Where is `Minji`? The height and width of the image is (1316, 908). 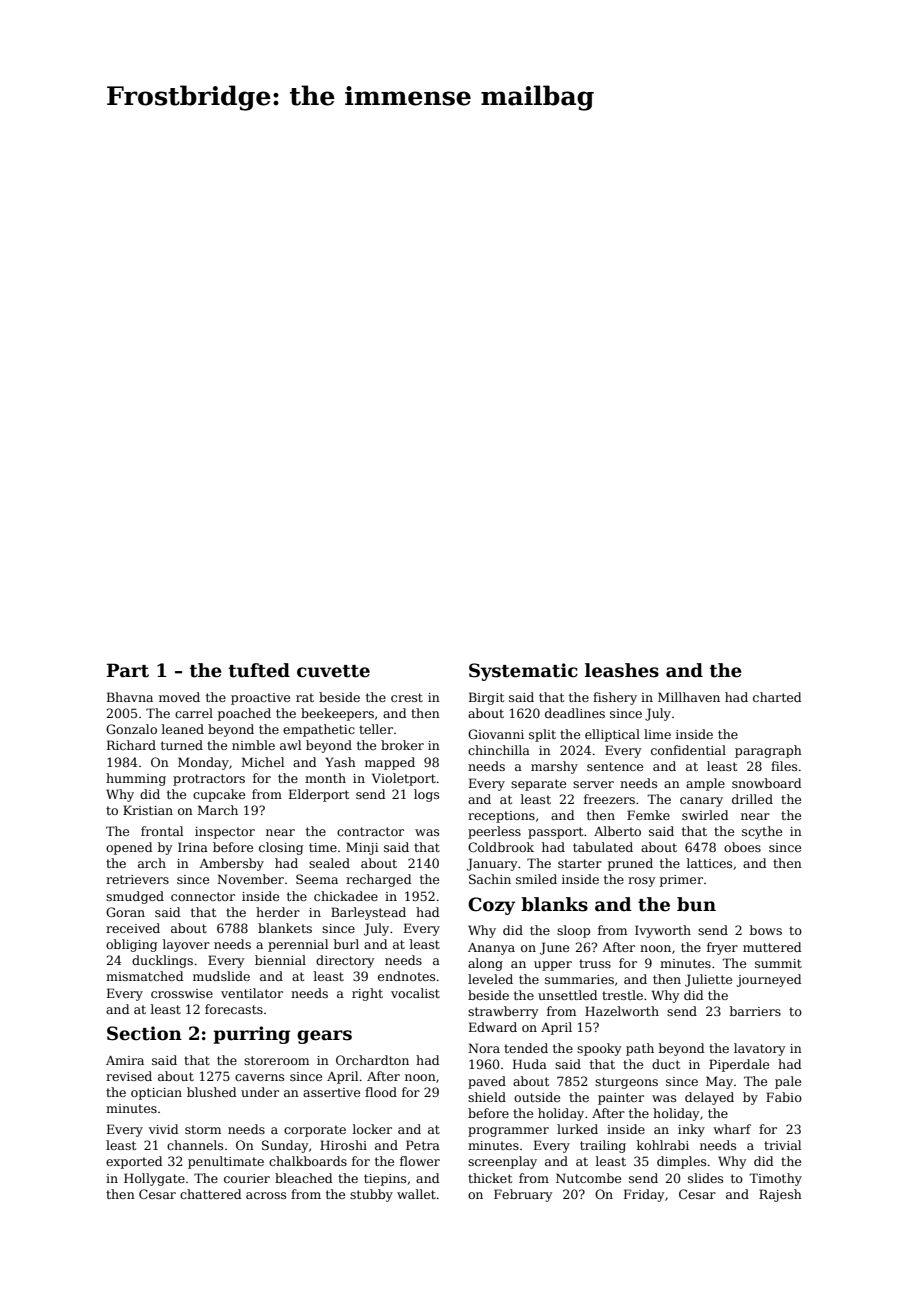 Minji is located at coordinates (362, 848).
